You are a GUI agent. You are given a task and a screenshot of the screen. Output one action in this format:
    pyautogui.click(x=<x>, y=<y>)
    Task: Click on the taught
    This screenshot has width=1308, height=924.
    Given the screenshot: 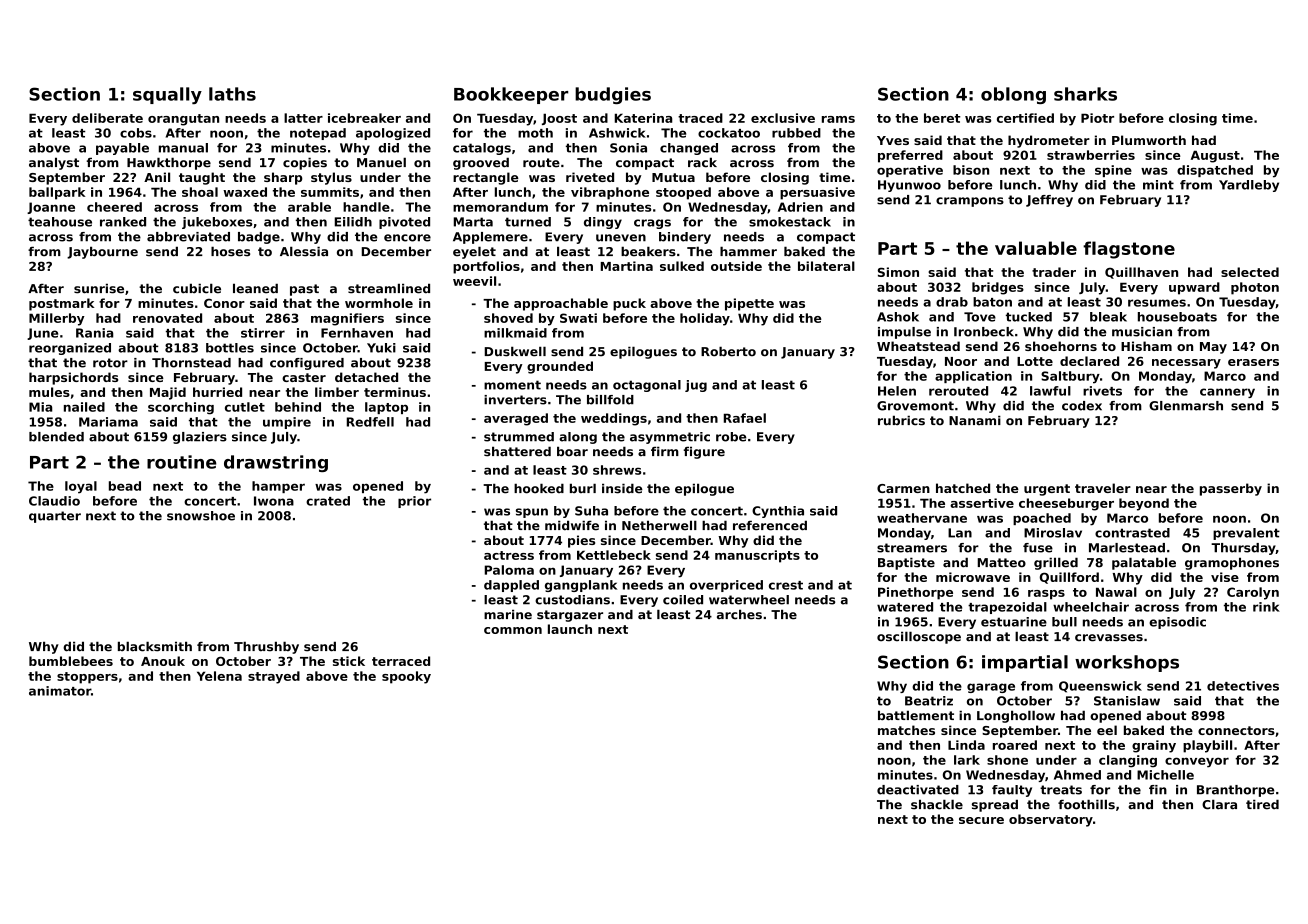 What is the action you would take?
    pyautogui.click(x=202, y=178)
